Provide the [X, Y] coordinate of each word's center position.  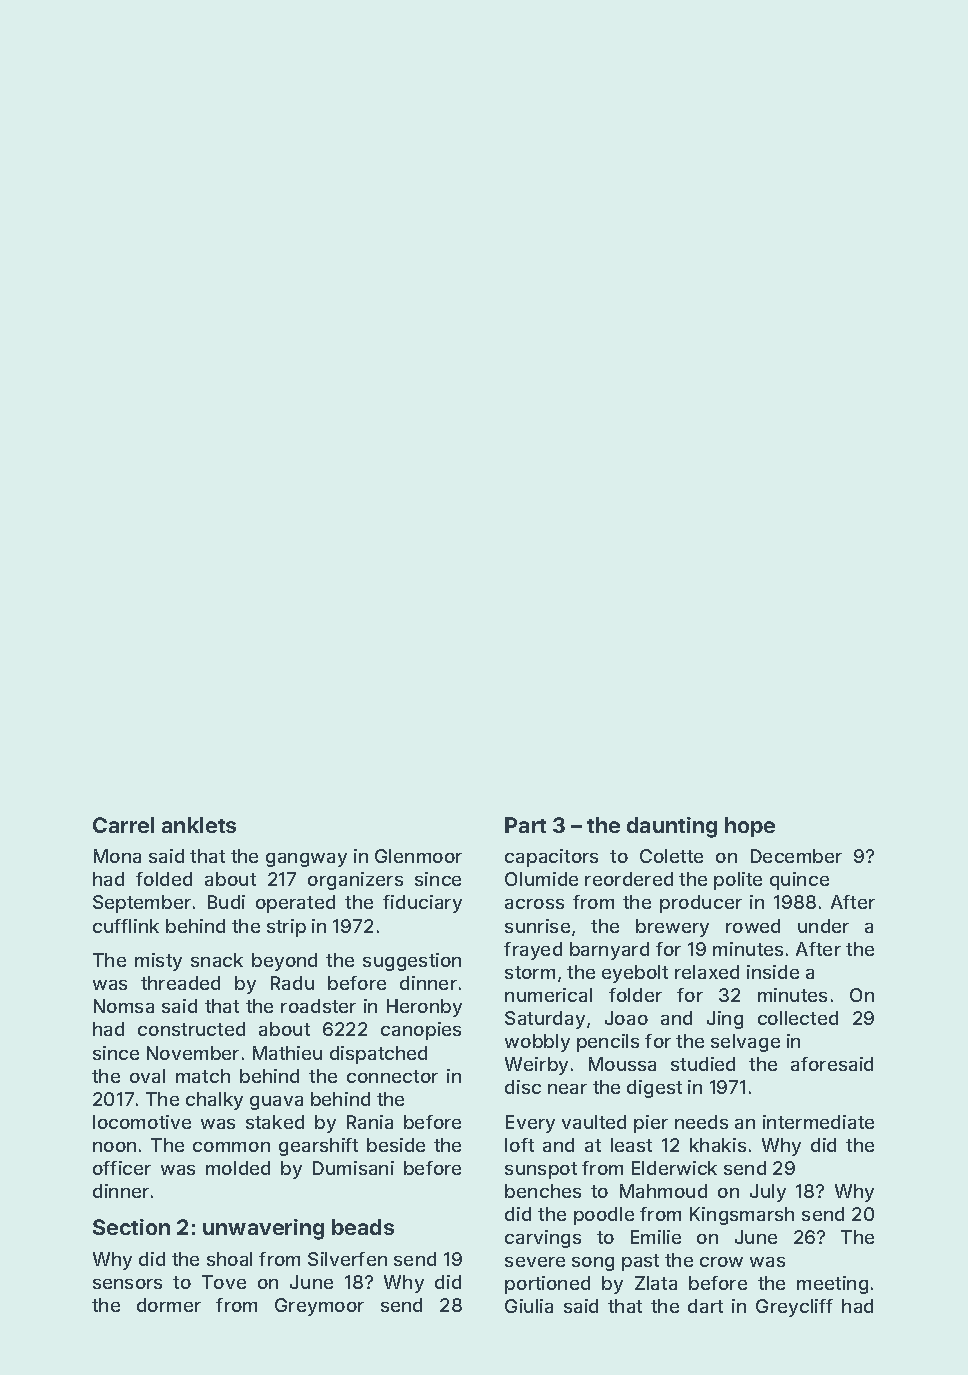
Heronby [424, 1008]
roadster [318, 1006]
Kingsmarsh [742, 1216]
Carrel [123, 825]
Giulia [529, 1306]
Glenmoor [418, 856]
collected [798, 1018]
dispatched [378, 1055]
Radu [292, 983]
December [796, 856]
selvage [745, 1043]
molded [238, 1168]
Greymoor [319, 1307]
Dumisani [353, 1168]
